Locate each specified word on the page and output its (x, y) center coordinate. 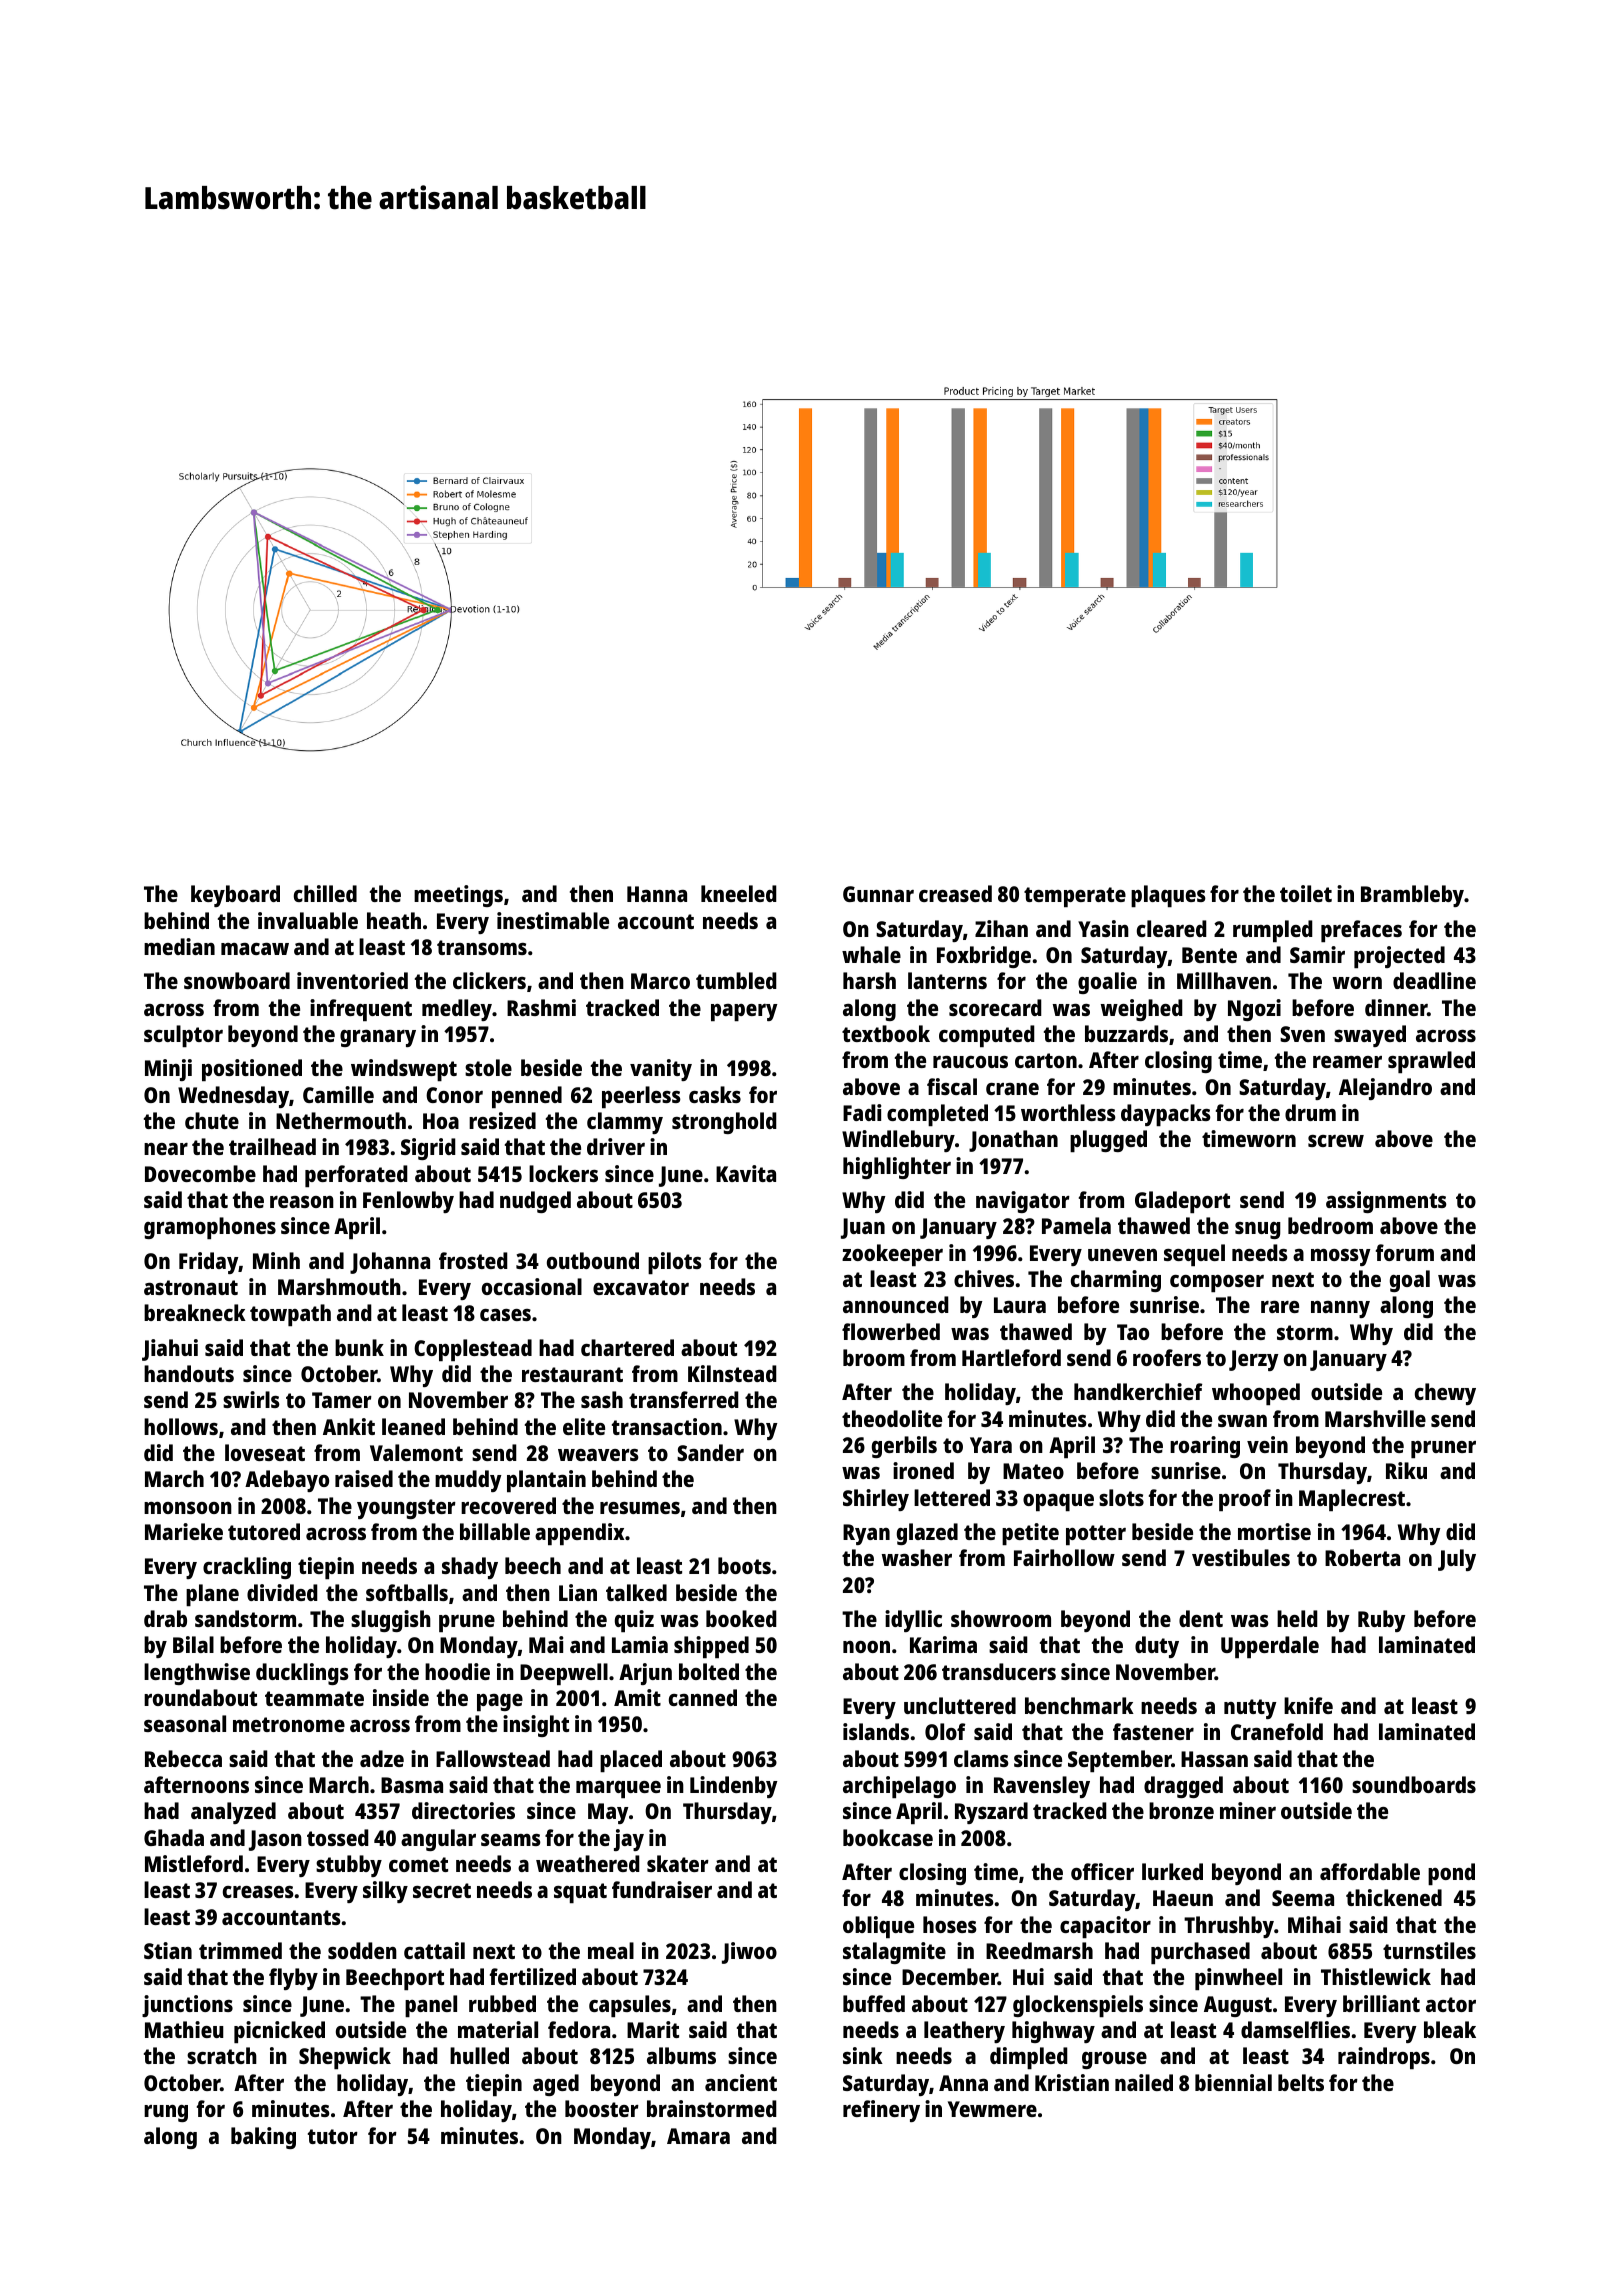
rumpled (1273, 931)
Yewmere (992, 2109)
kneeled (739, 893)
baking (263, 2138)
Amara (698, 2136)
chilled (325, 893)
